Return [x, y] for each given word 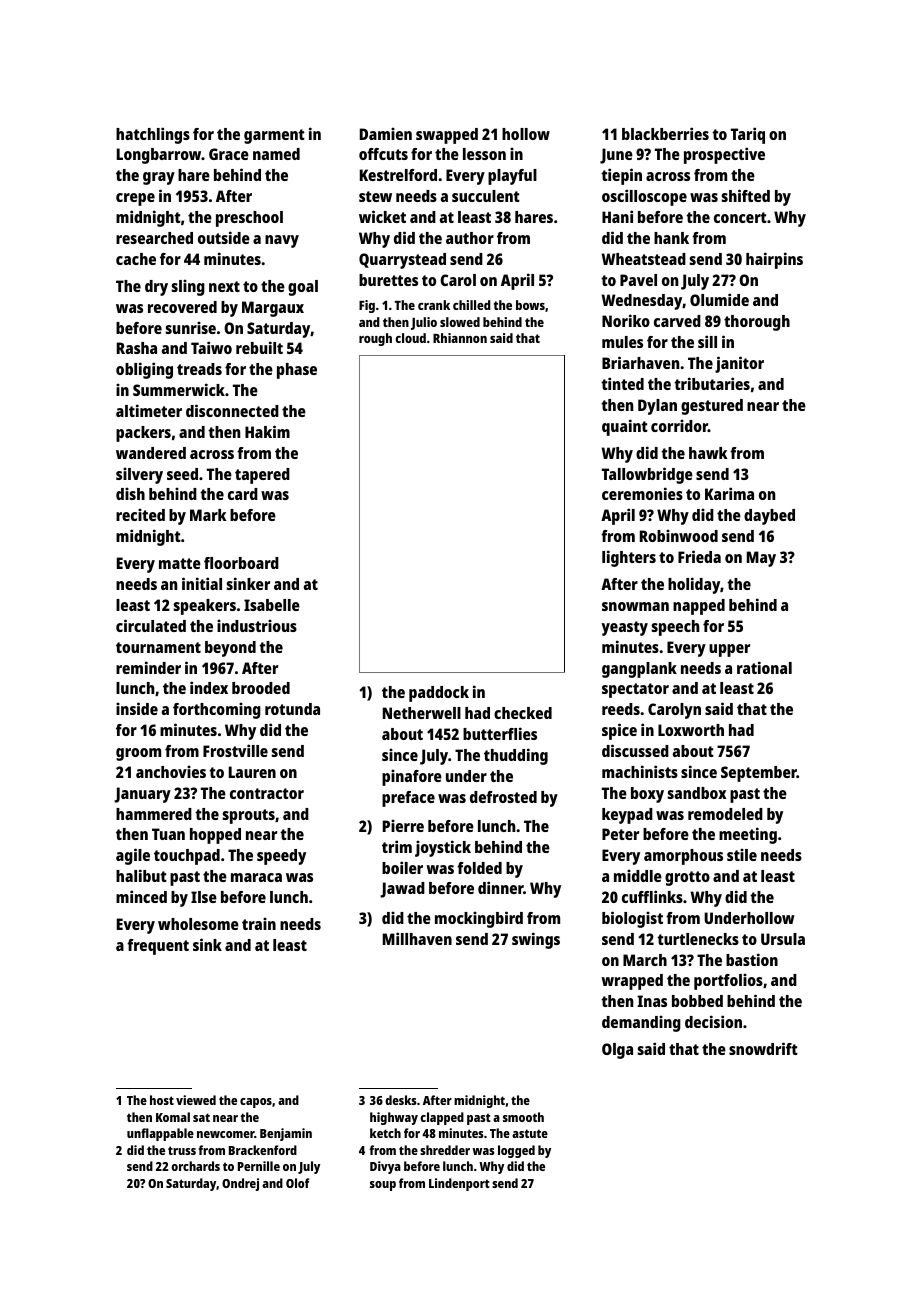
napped [699, 607]
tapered [262, 476]
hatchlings [153, 135]
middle [638, 875]
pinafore [412, 777]
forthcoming [217, 710]
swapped [447, 136]
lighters [629, 558]
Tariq [748, 135]
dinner [501, 887]
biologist [632, 919]
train [259, 923]
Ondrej [240, 1184]
